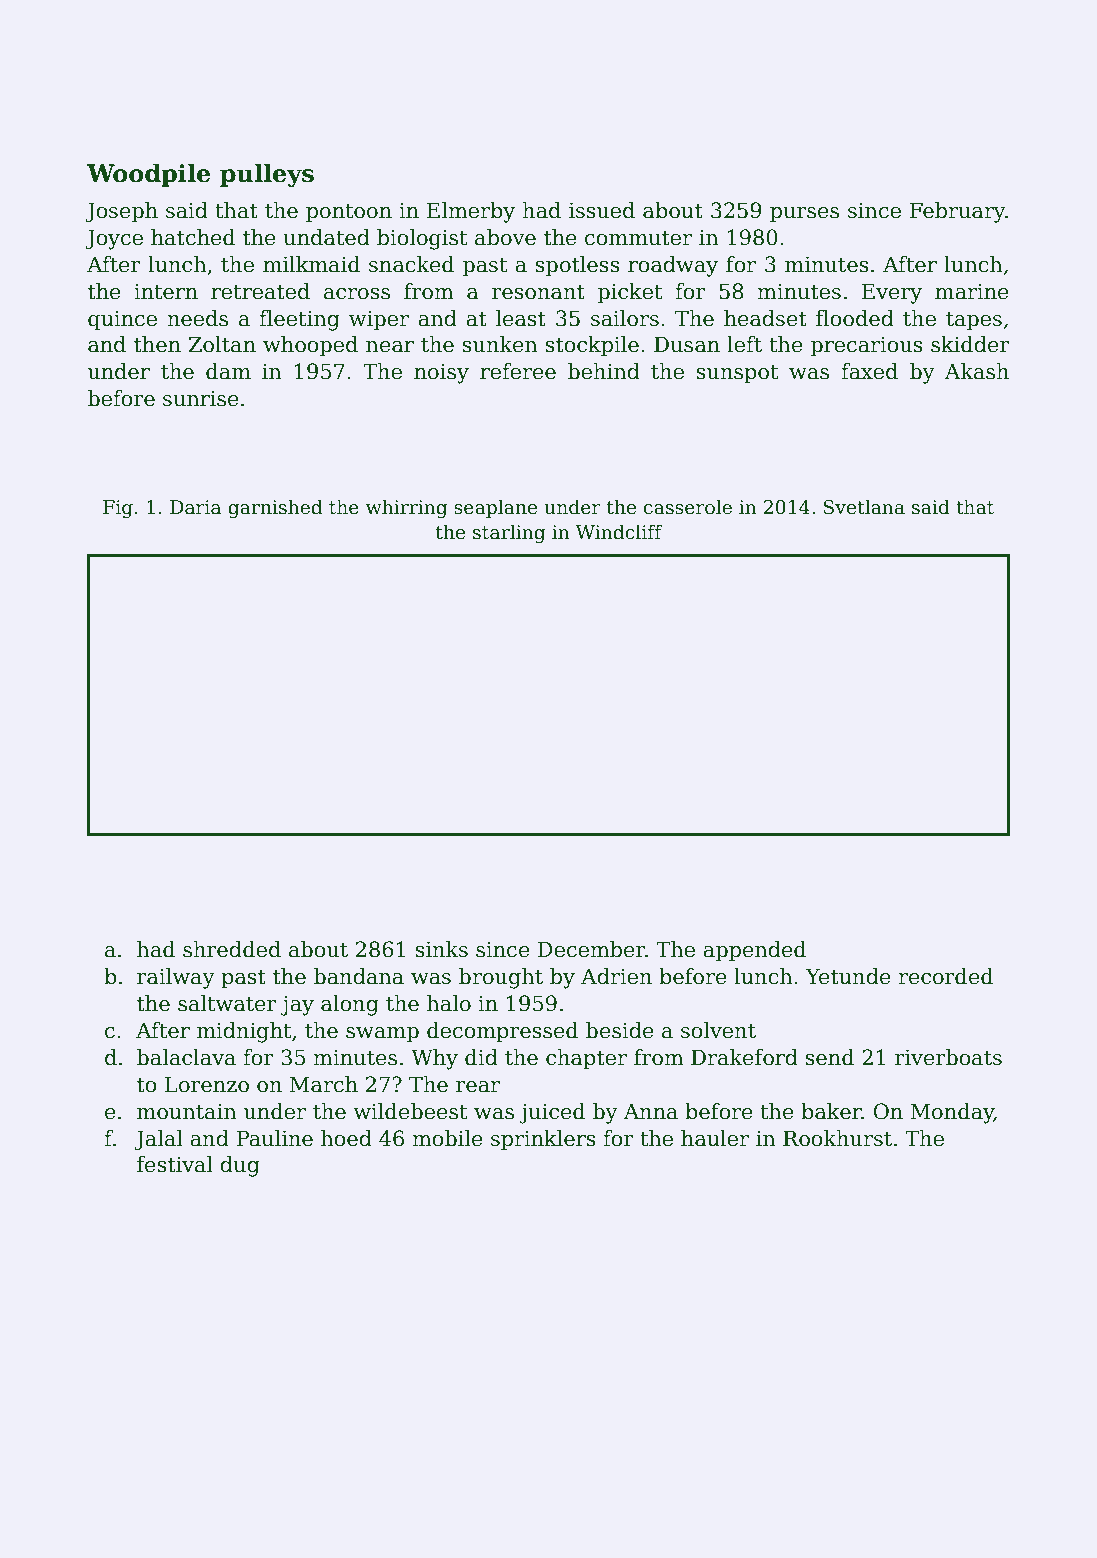 This screenshot has width=1097, height=1558. What do you see at coordinates (625, 318) in the screenshot?
I see `sailors` at bounding box center [625, 318].
